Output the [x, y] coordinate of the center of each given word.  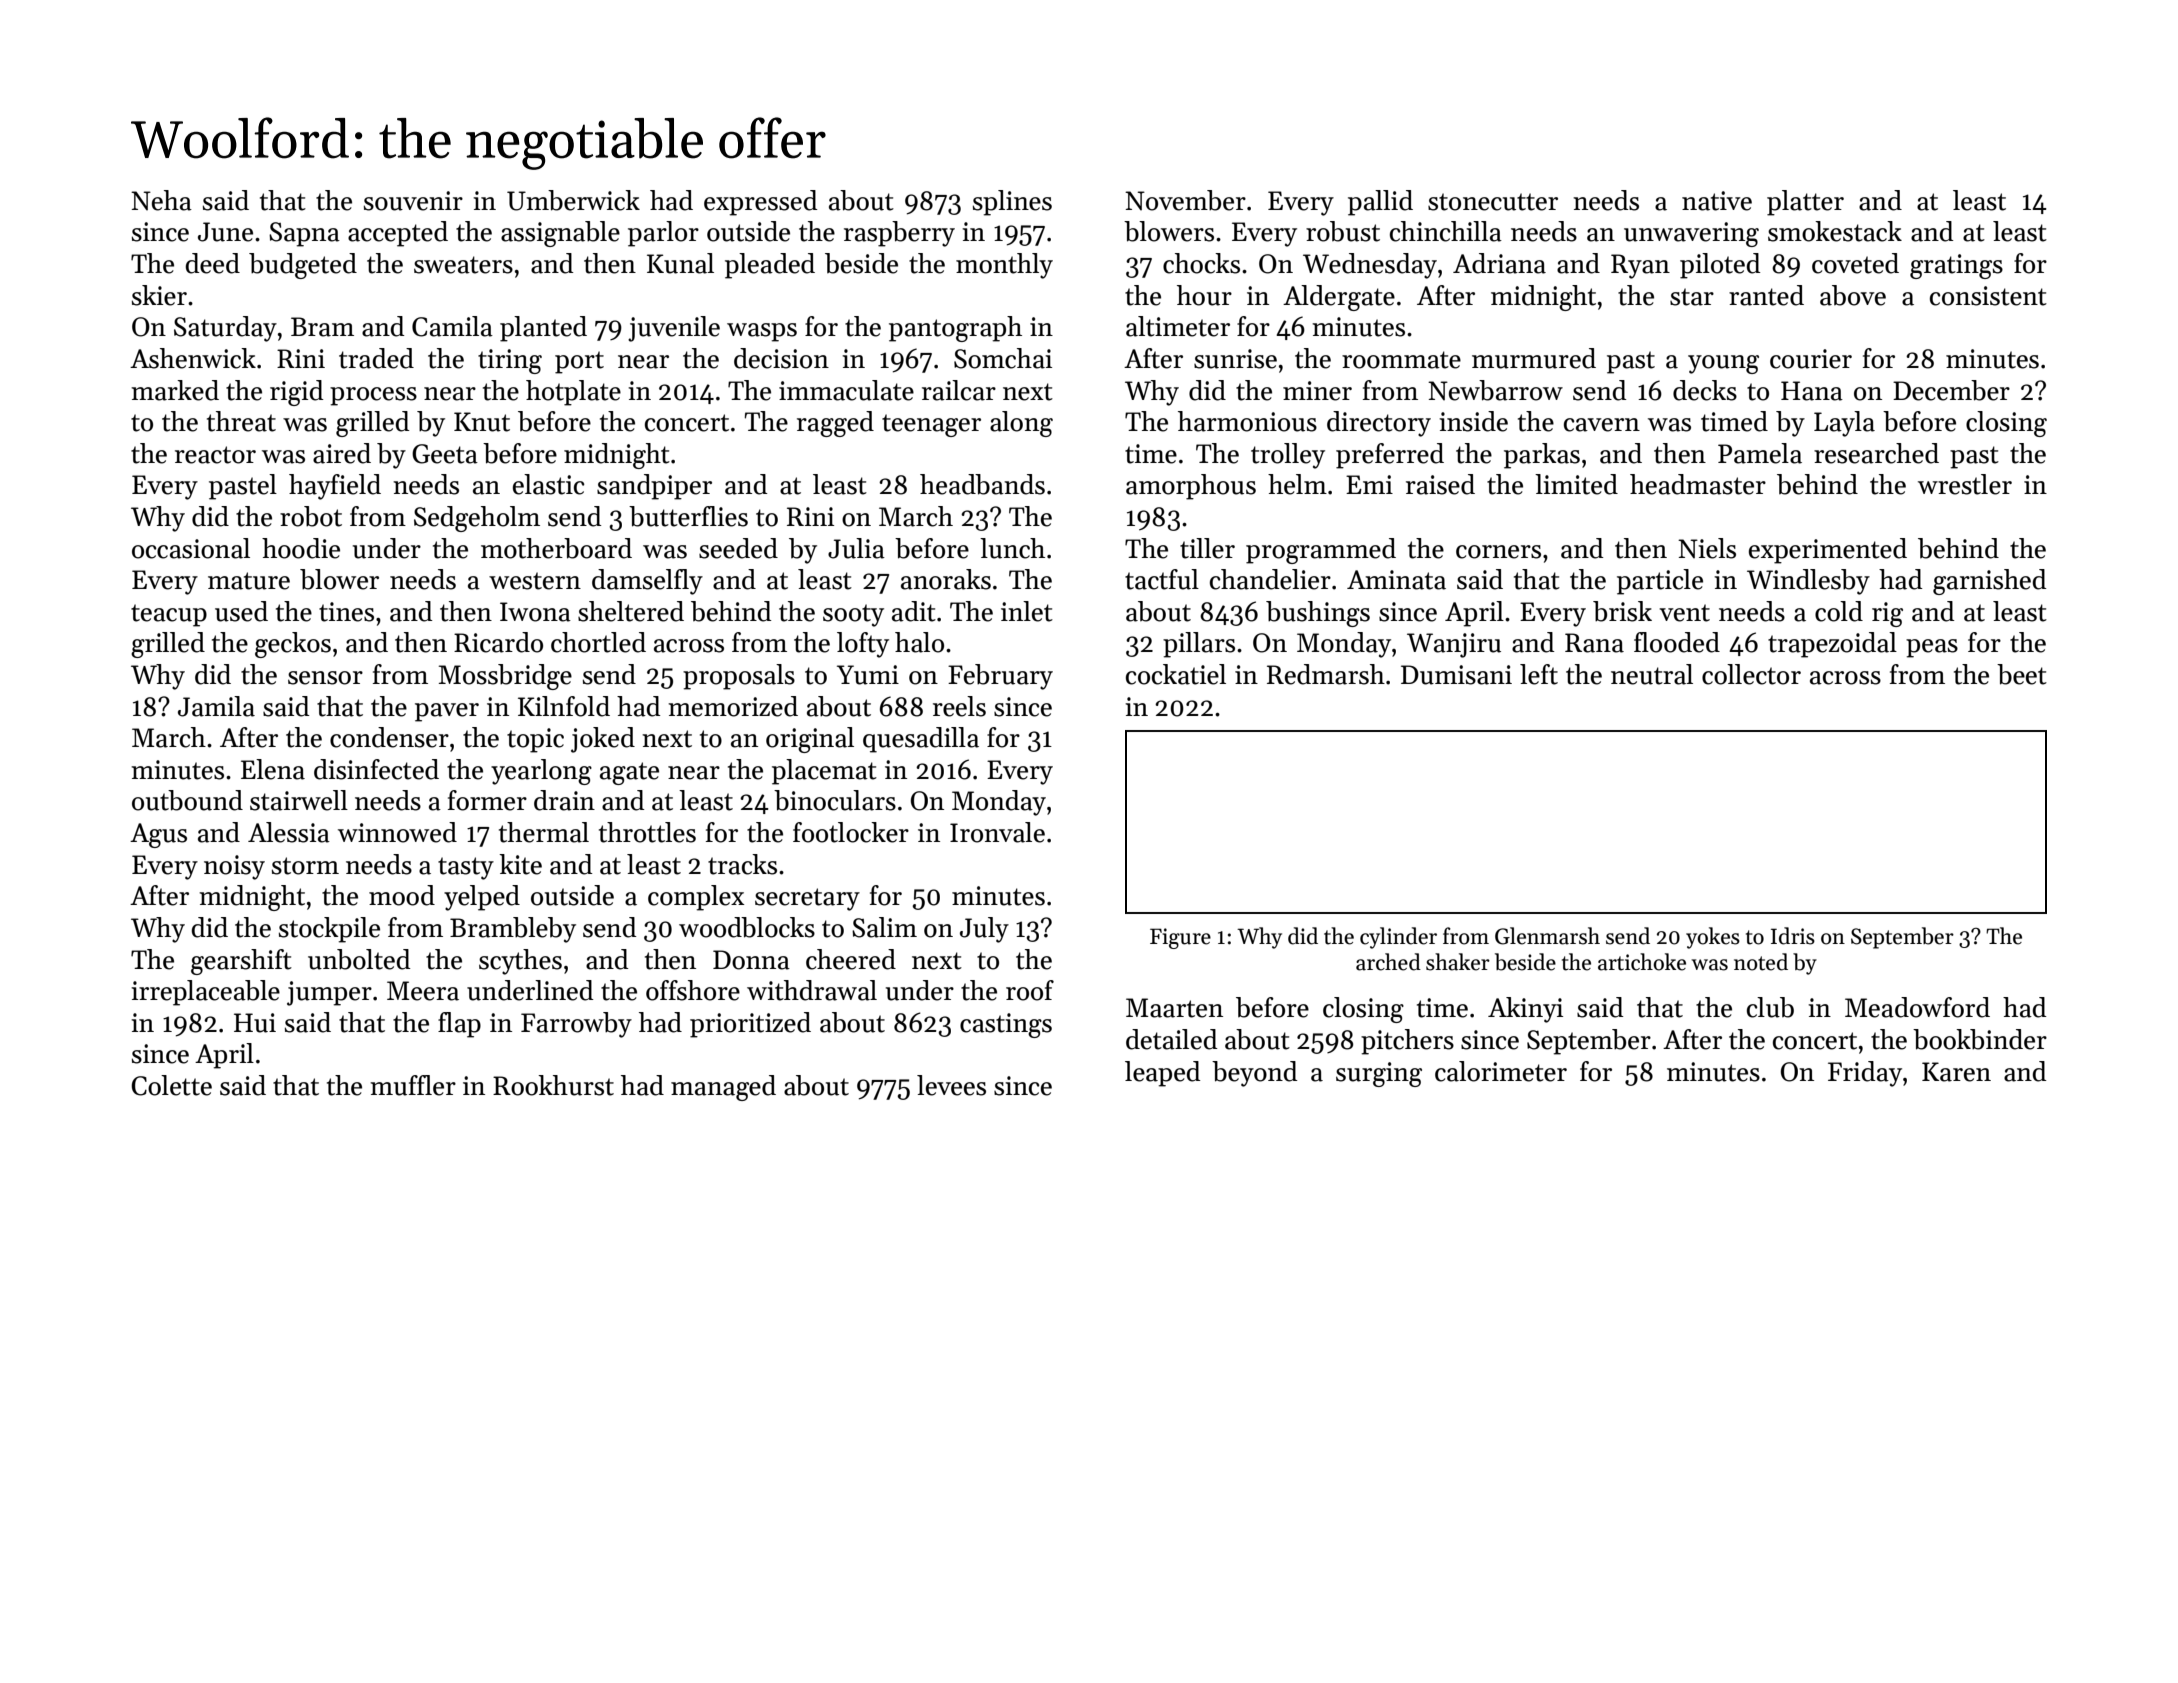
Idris [1793, 936]
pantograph [955, 329]
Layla [1844, 424]
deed [213, 263]
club [1770, 1007]
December [1951, 390]
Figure [1180, 938]
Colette [171, 1085]
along [1021, 424]
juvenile [674, 329]
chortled [598, 642]
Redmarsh [1326, 674]
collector [1751, 674]
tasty [466, 868]
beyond [1254, 1074]
